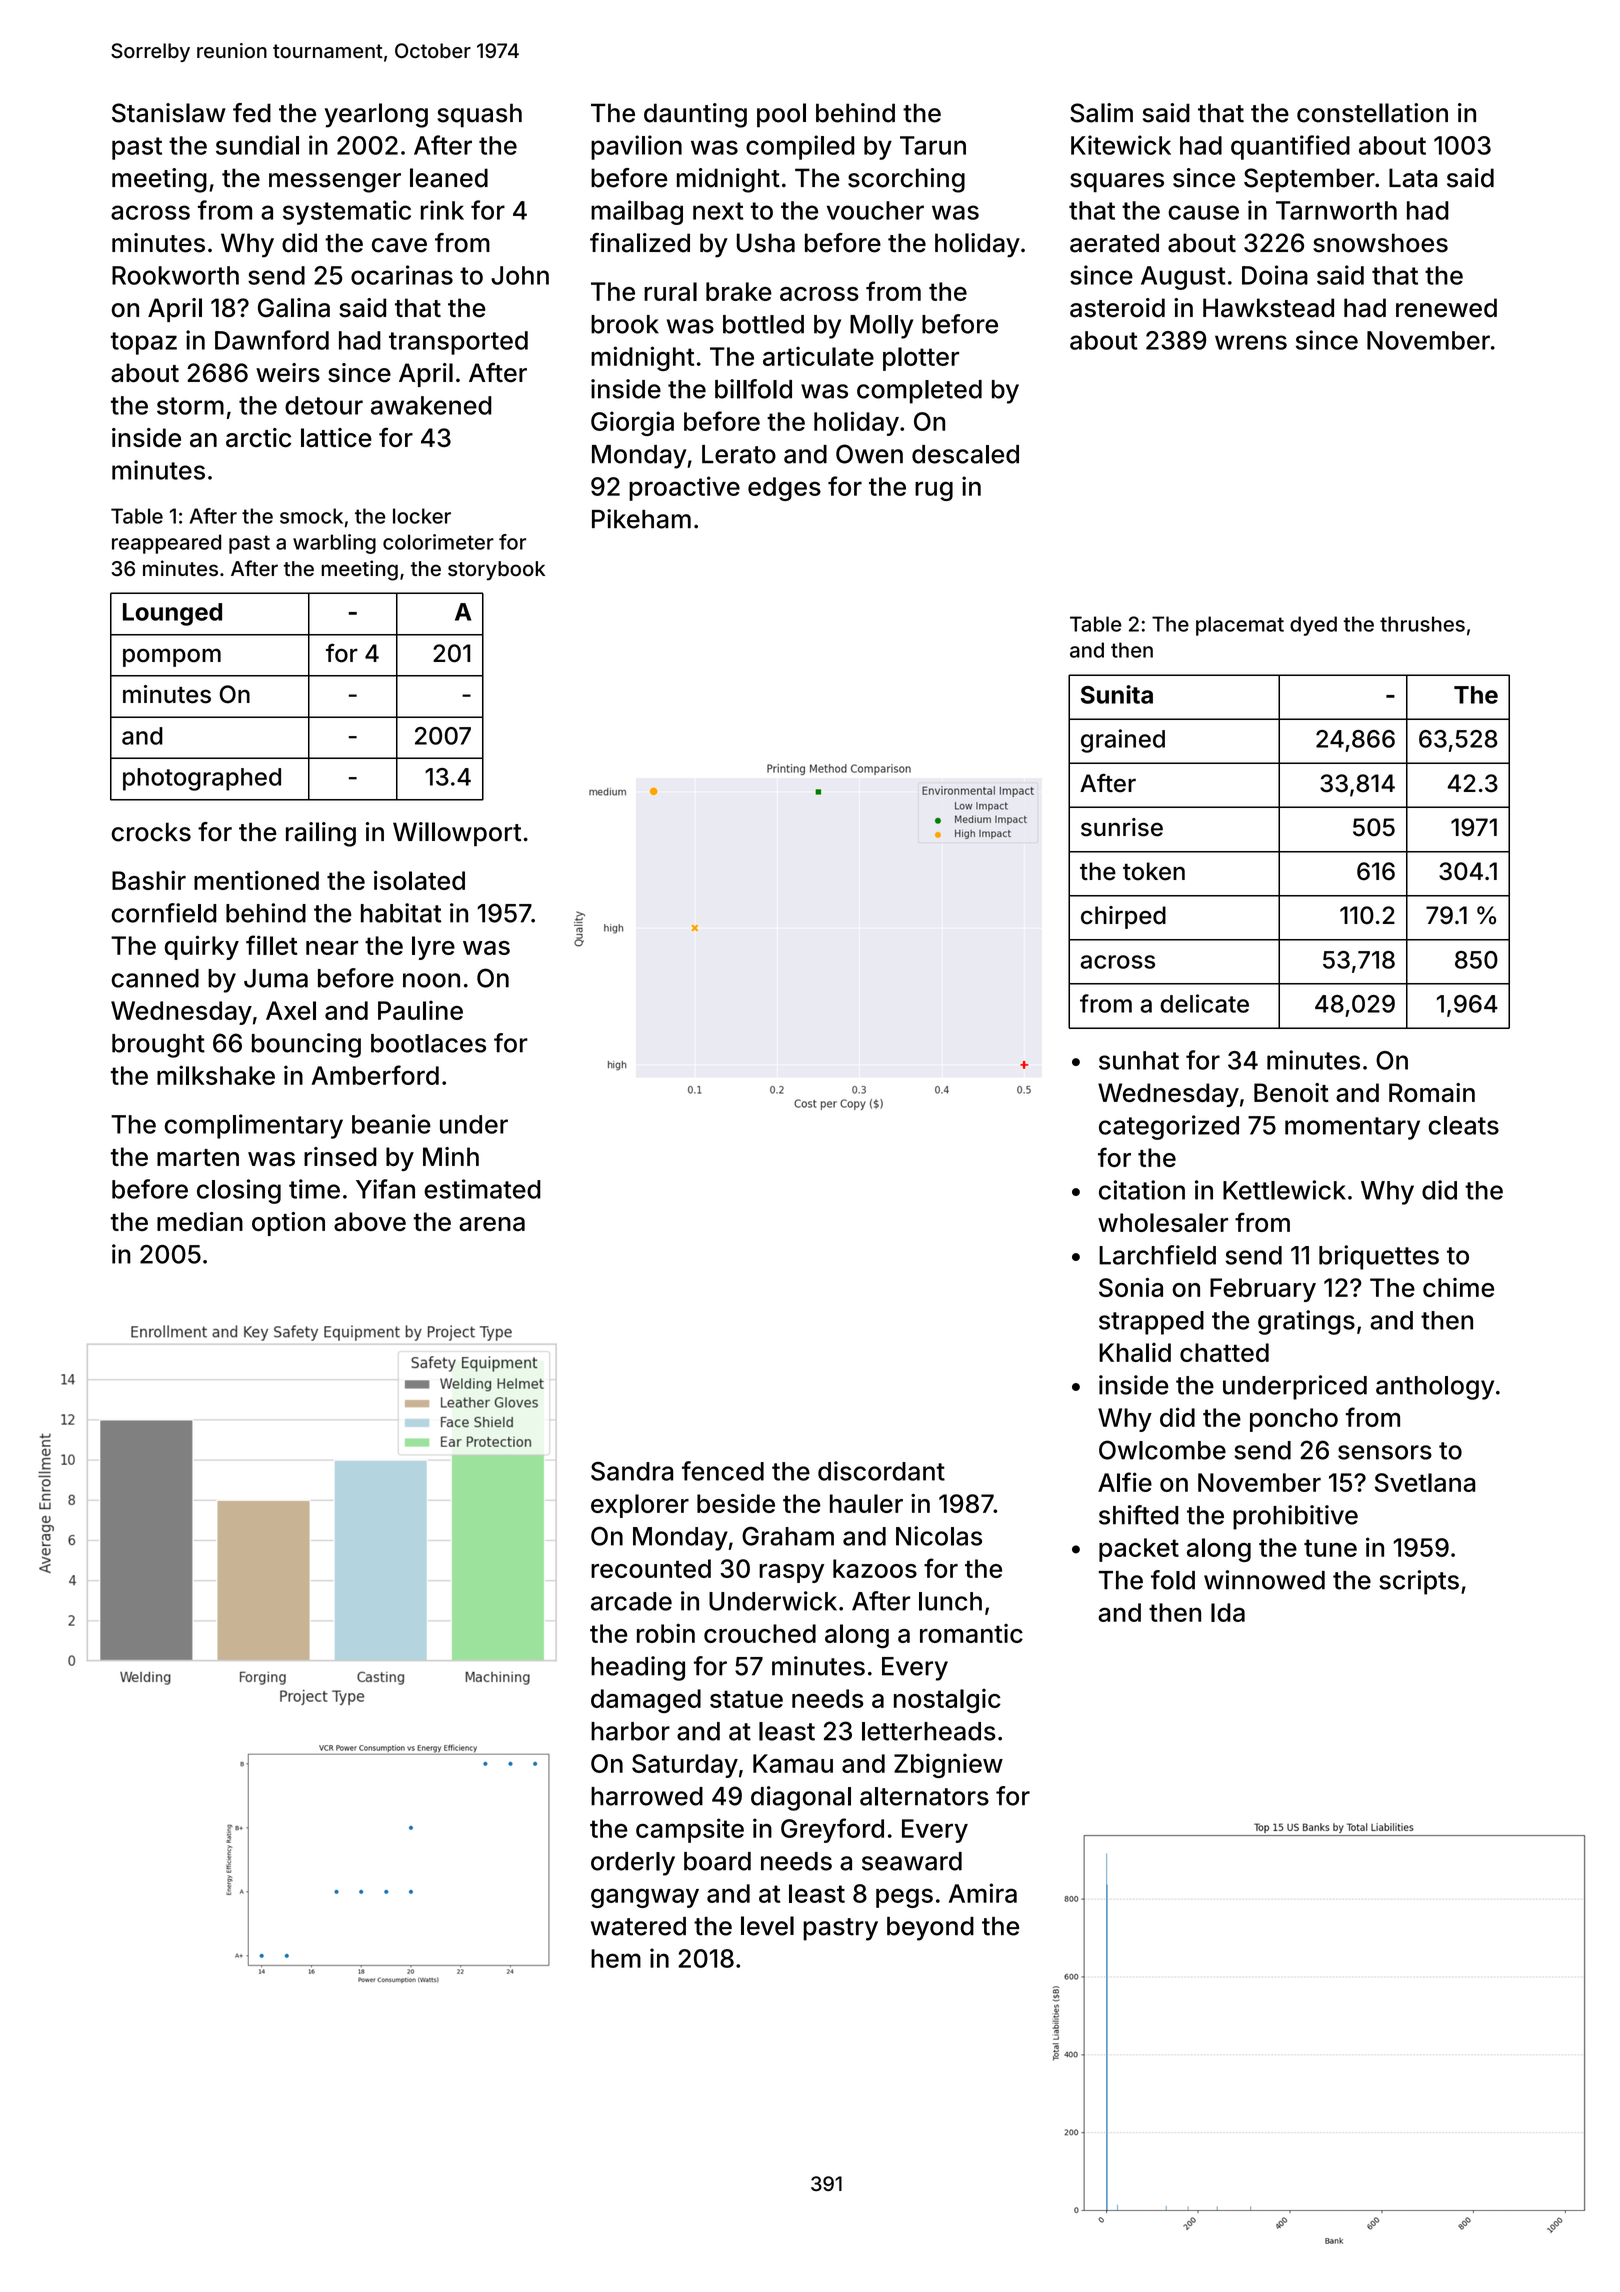  I want to click on estimated, so click(482, 1189).
